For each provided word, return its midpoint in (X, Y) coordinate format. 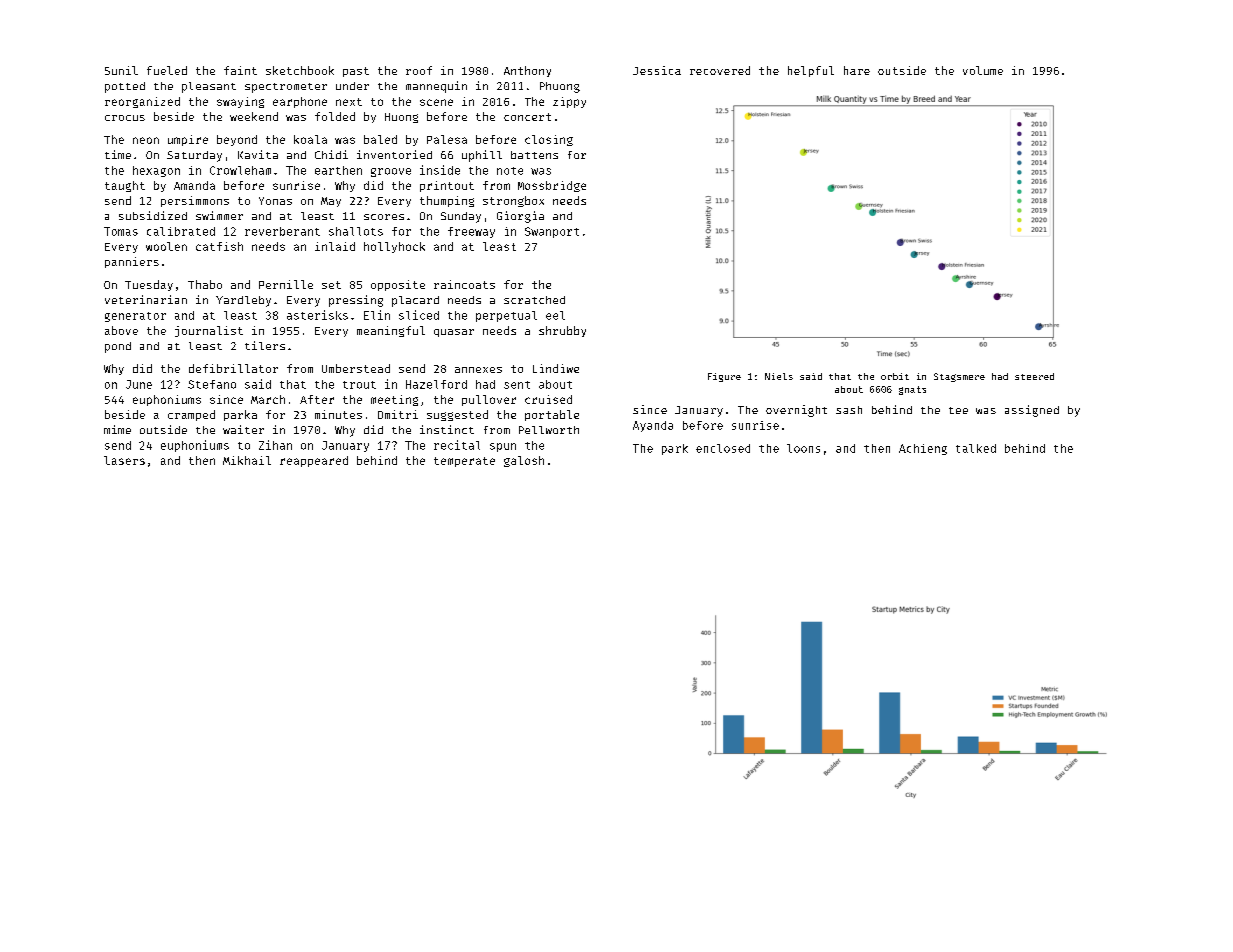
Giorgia (520, 217)
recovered (720, 70)
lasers (124, 460)
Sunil (121, 70)
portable (552, 415)
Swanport (552, 232)
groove (391, 172)
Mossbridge (552, 186)
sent (517, 385)
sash (849, 410)
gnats (912, 390)
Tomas (121, 231)
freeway (471, 232)
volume (983, 70)
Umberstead (356, 368)
